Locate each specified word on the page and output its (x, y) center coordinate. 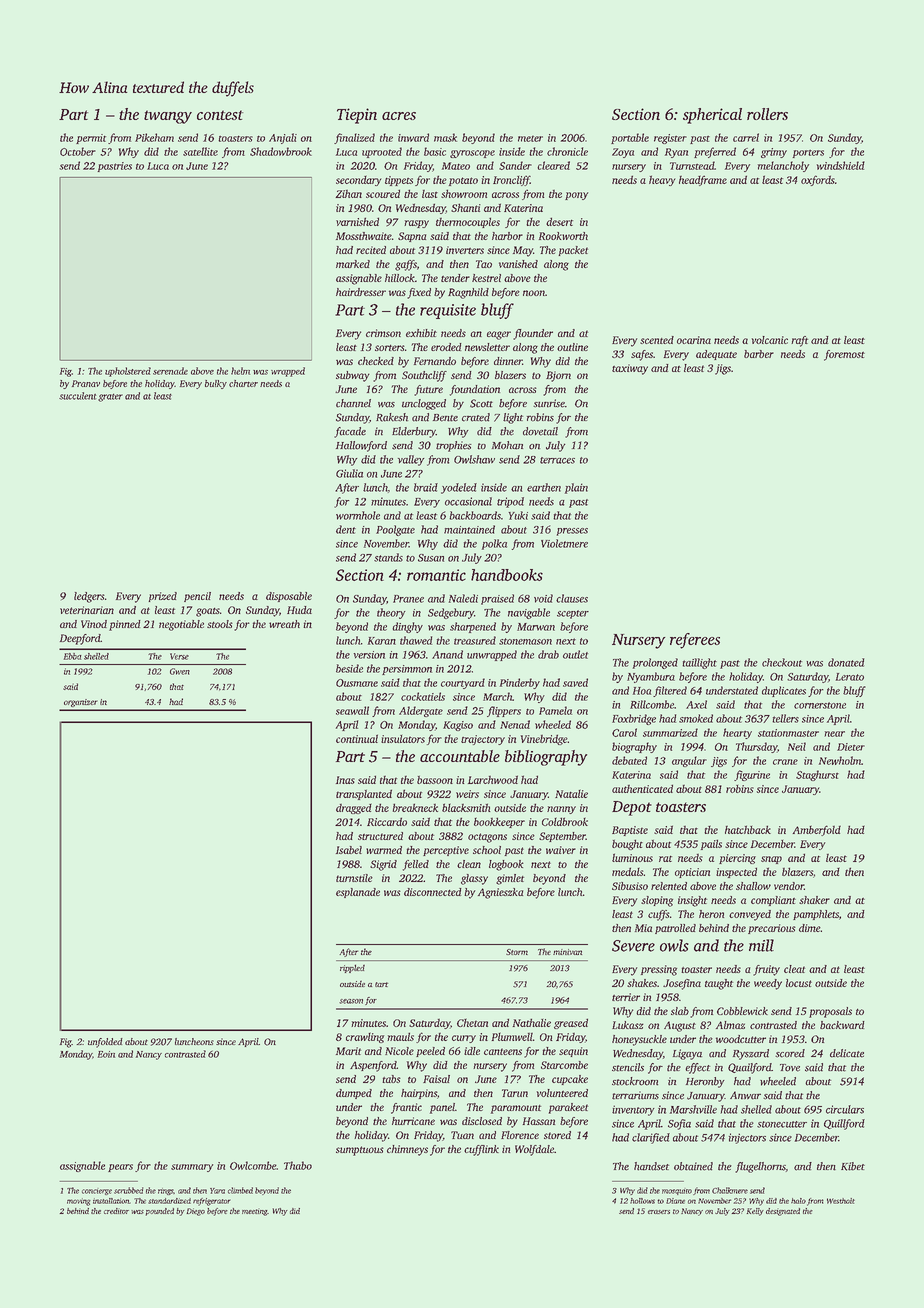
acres (399, 116)
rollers (767, 114)
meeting (254, 1212)
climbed (240, 1190)
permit (91, 139)
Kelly (755, 1212)
